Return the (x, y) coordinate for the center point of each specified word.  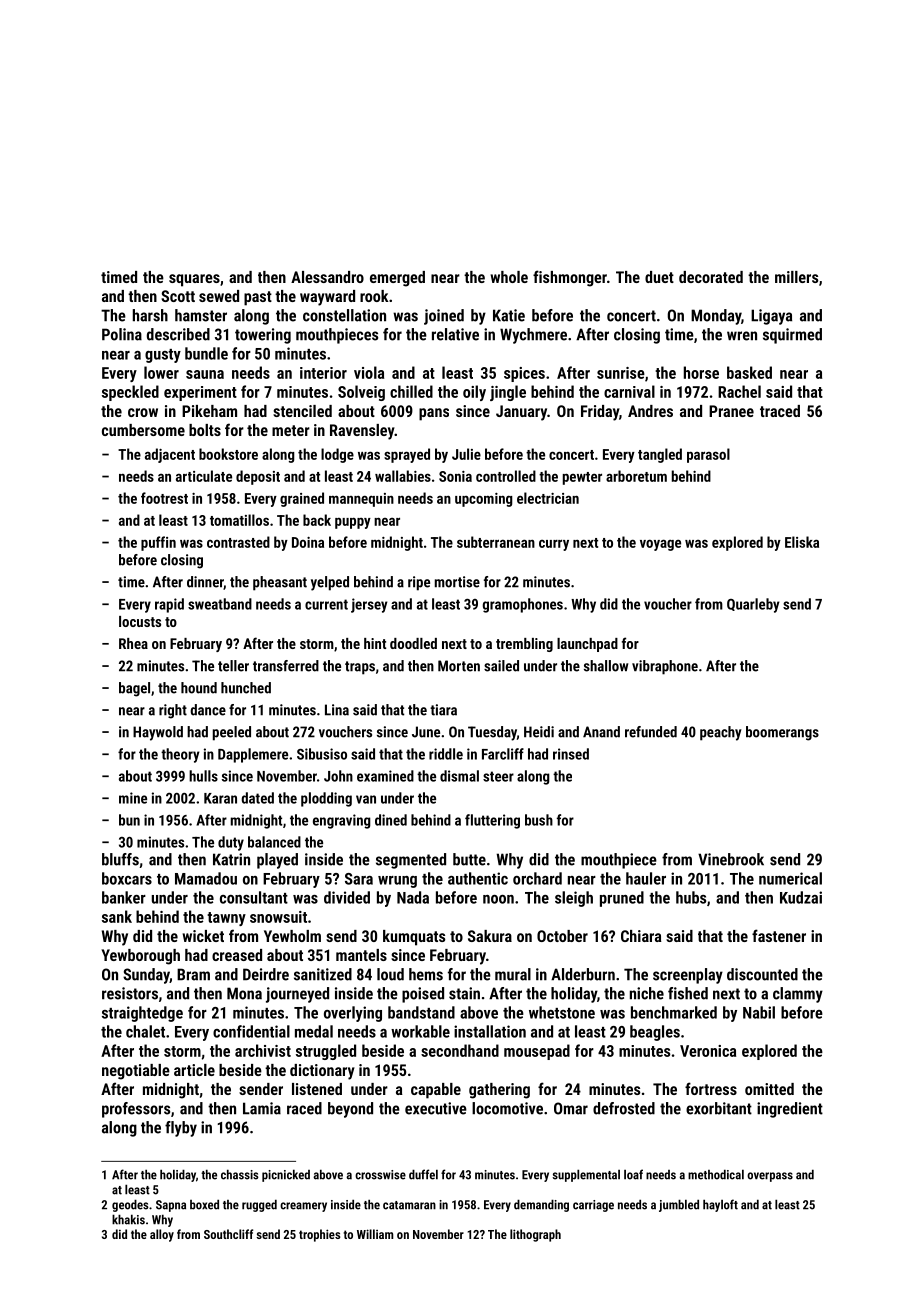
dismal (459, 776)
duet (659, 277)
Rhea (133, 643)
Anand (601, 732)
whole (509, 277)
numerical (790, 878)
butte (469, 859)
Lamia (262, 1108)
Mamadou (206, 878)
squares (194, 280)
